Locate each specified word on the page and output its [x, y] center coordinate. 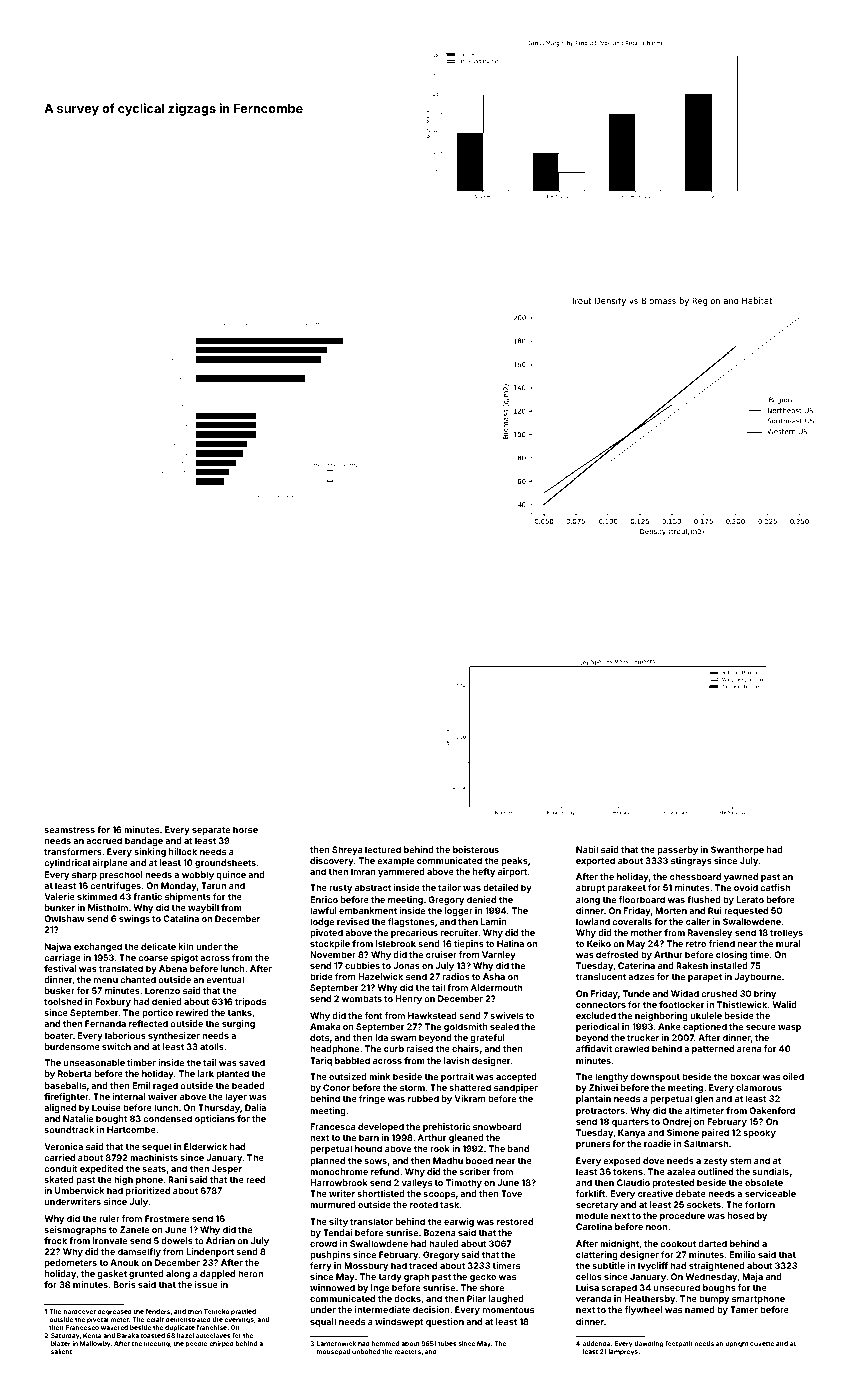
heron [250, 1273]
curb [394, 1048]
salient [61, 1351]
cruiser [441, 954]
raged [165, 1086]
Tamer [744, 1309]
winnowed [332, 1287]
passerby [677, 850]
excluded [596, 1015]
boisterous [476, 849]
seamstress [69, 830]
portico [157, 1013]
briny [765, 994]
